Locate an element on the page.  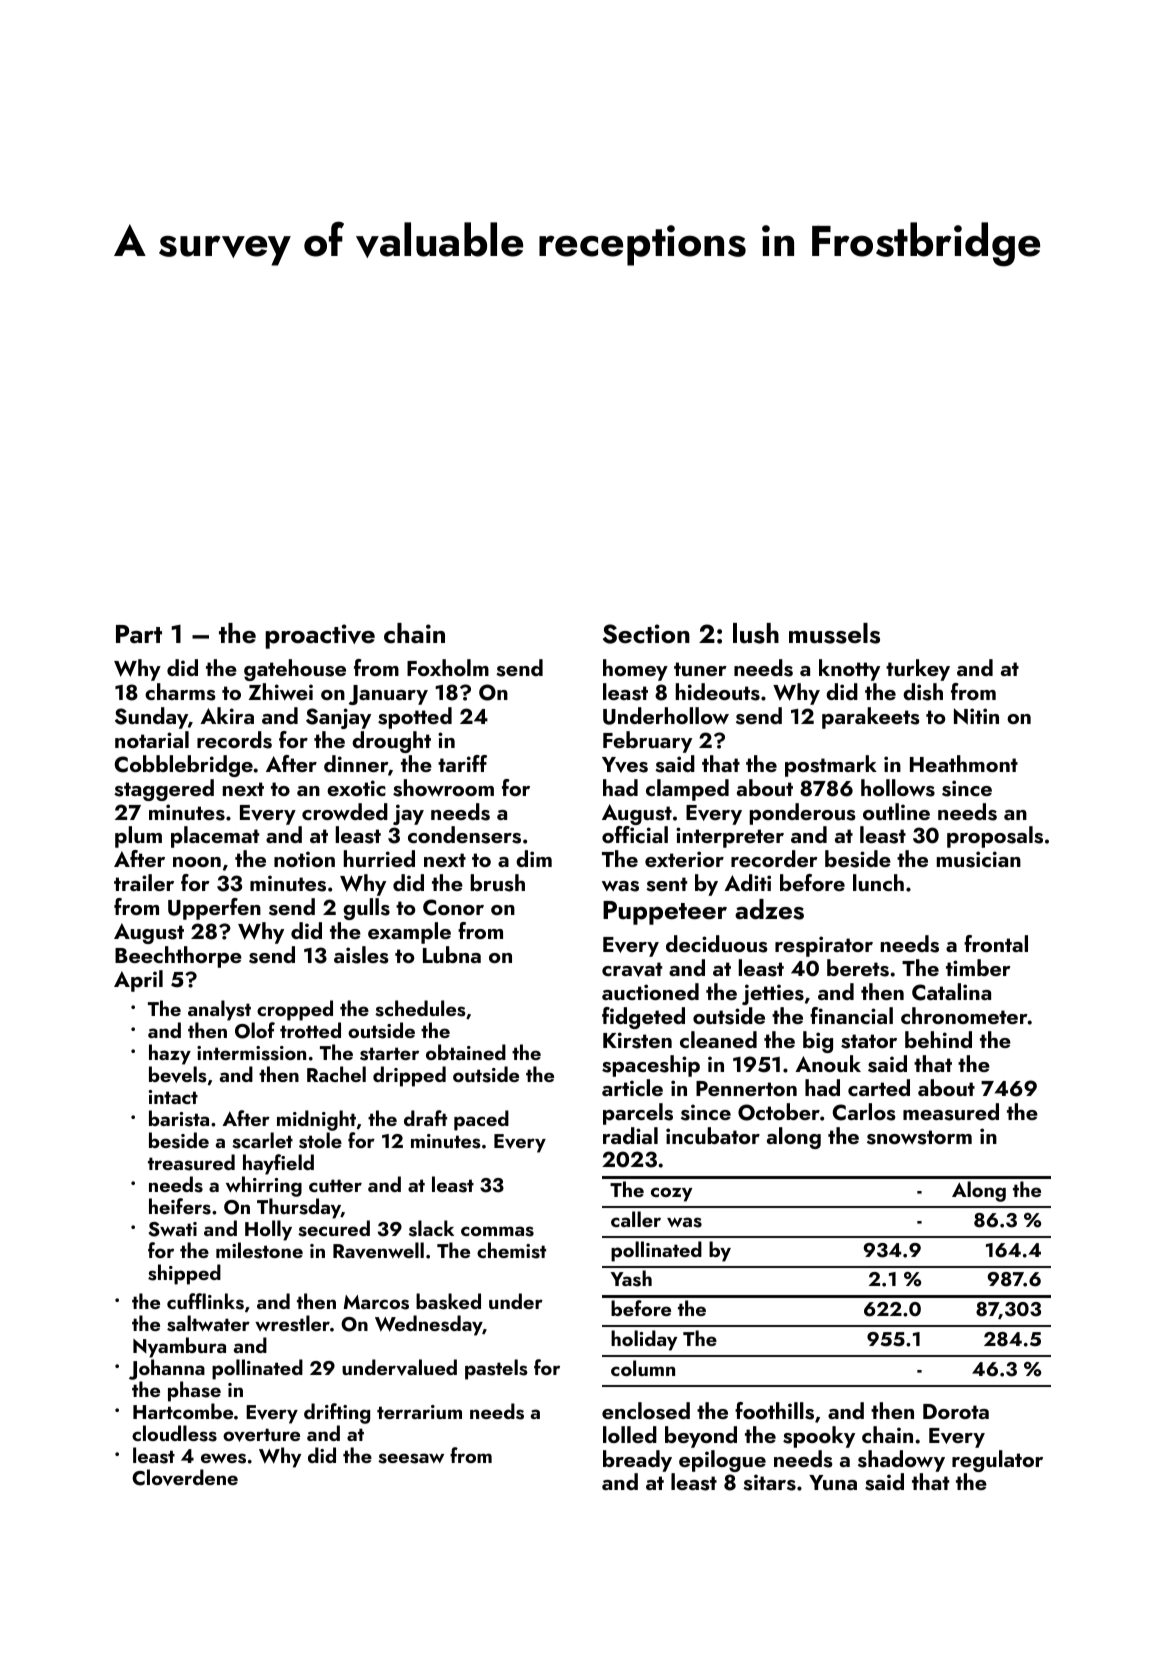
cloudless is located at coordinates (174, 1433).
